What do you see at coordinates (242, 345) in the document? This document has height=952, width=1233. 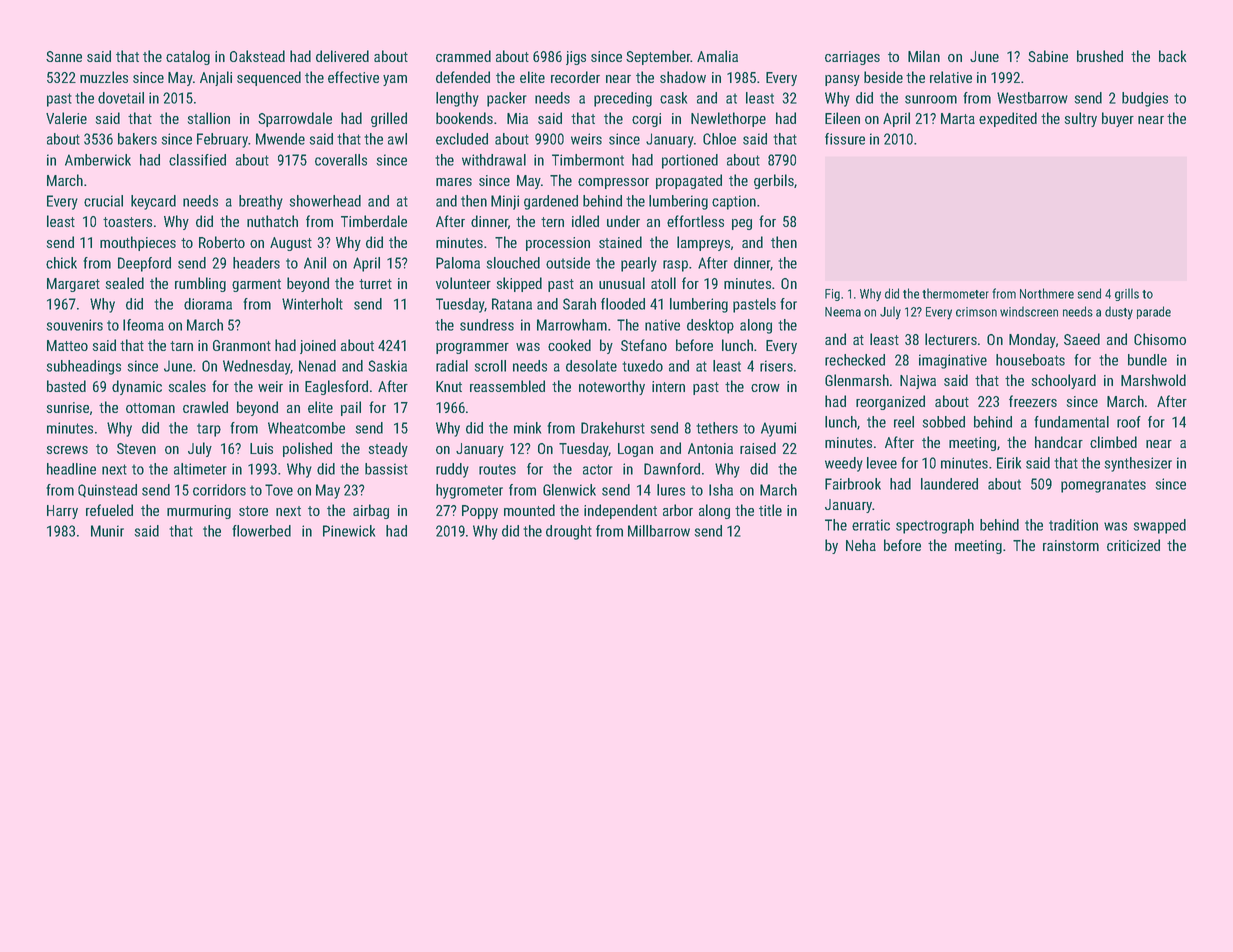 I see `Granmont` at bounding box center [242, 345].
